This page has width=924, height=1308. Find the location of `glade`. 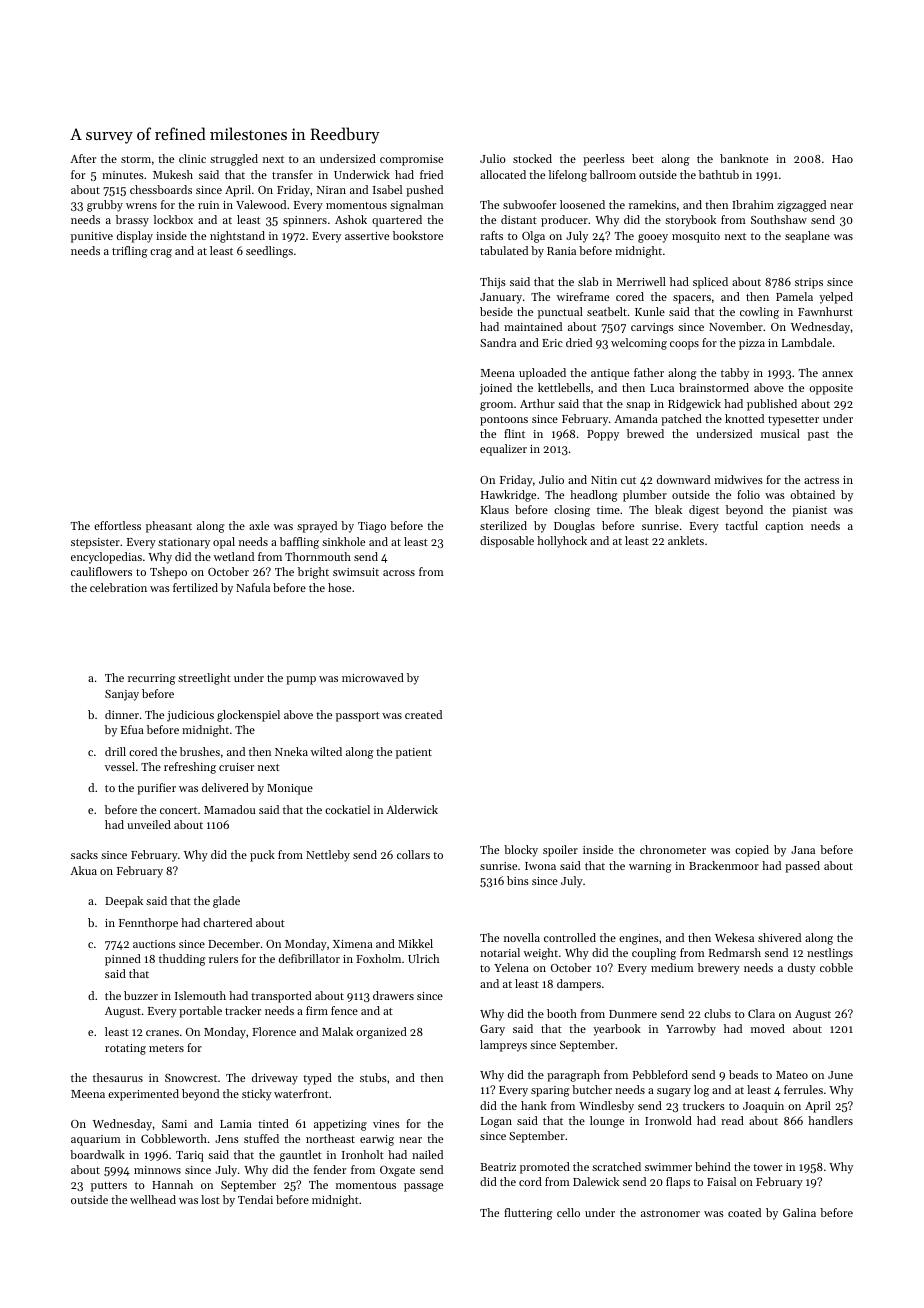

glade is located at coordinates (226, 902).
